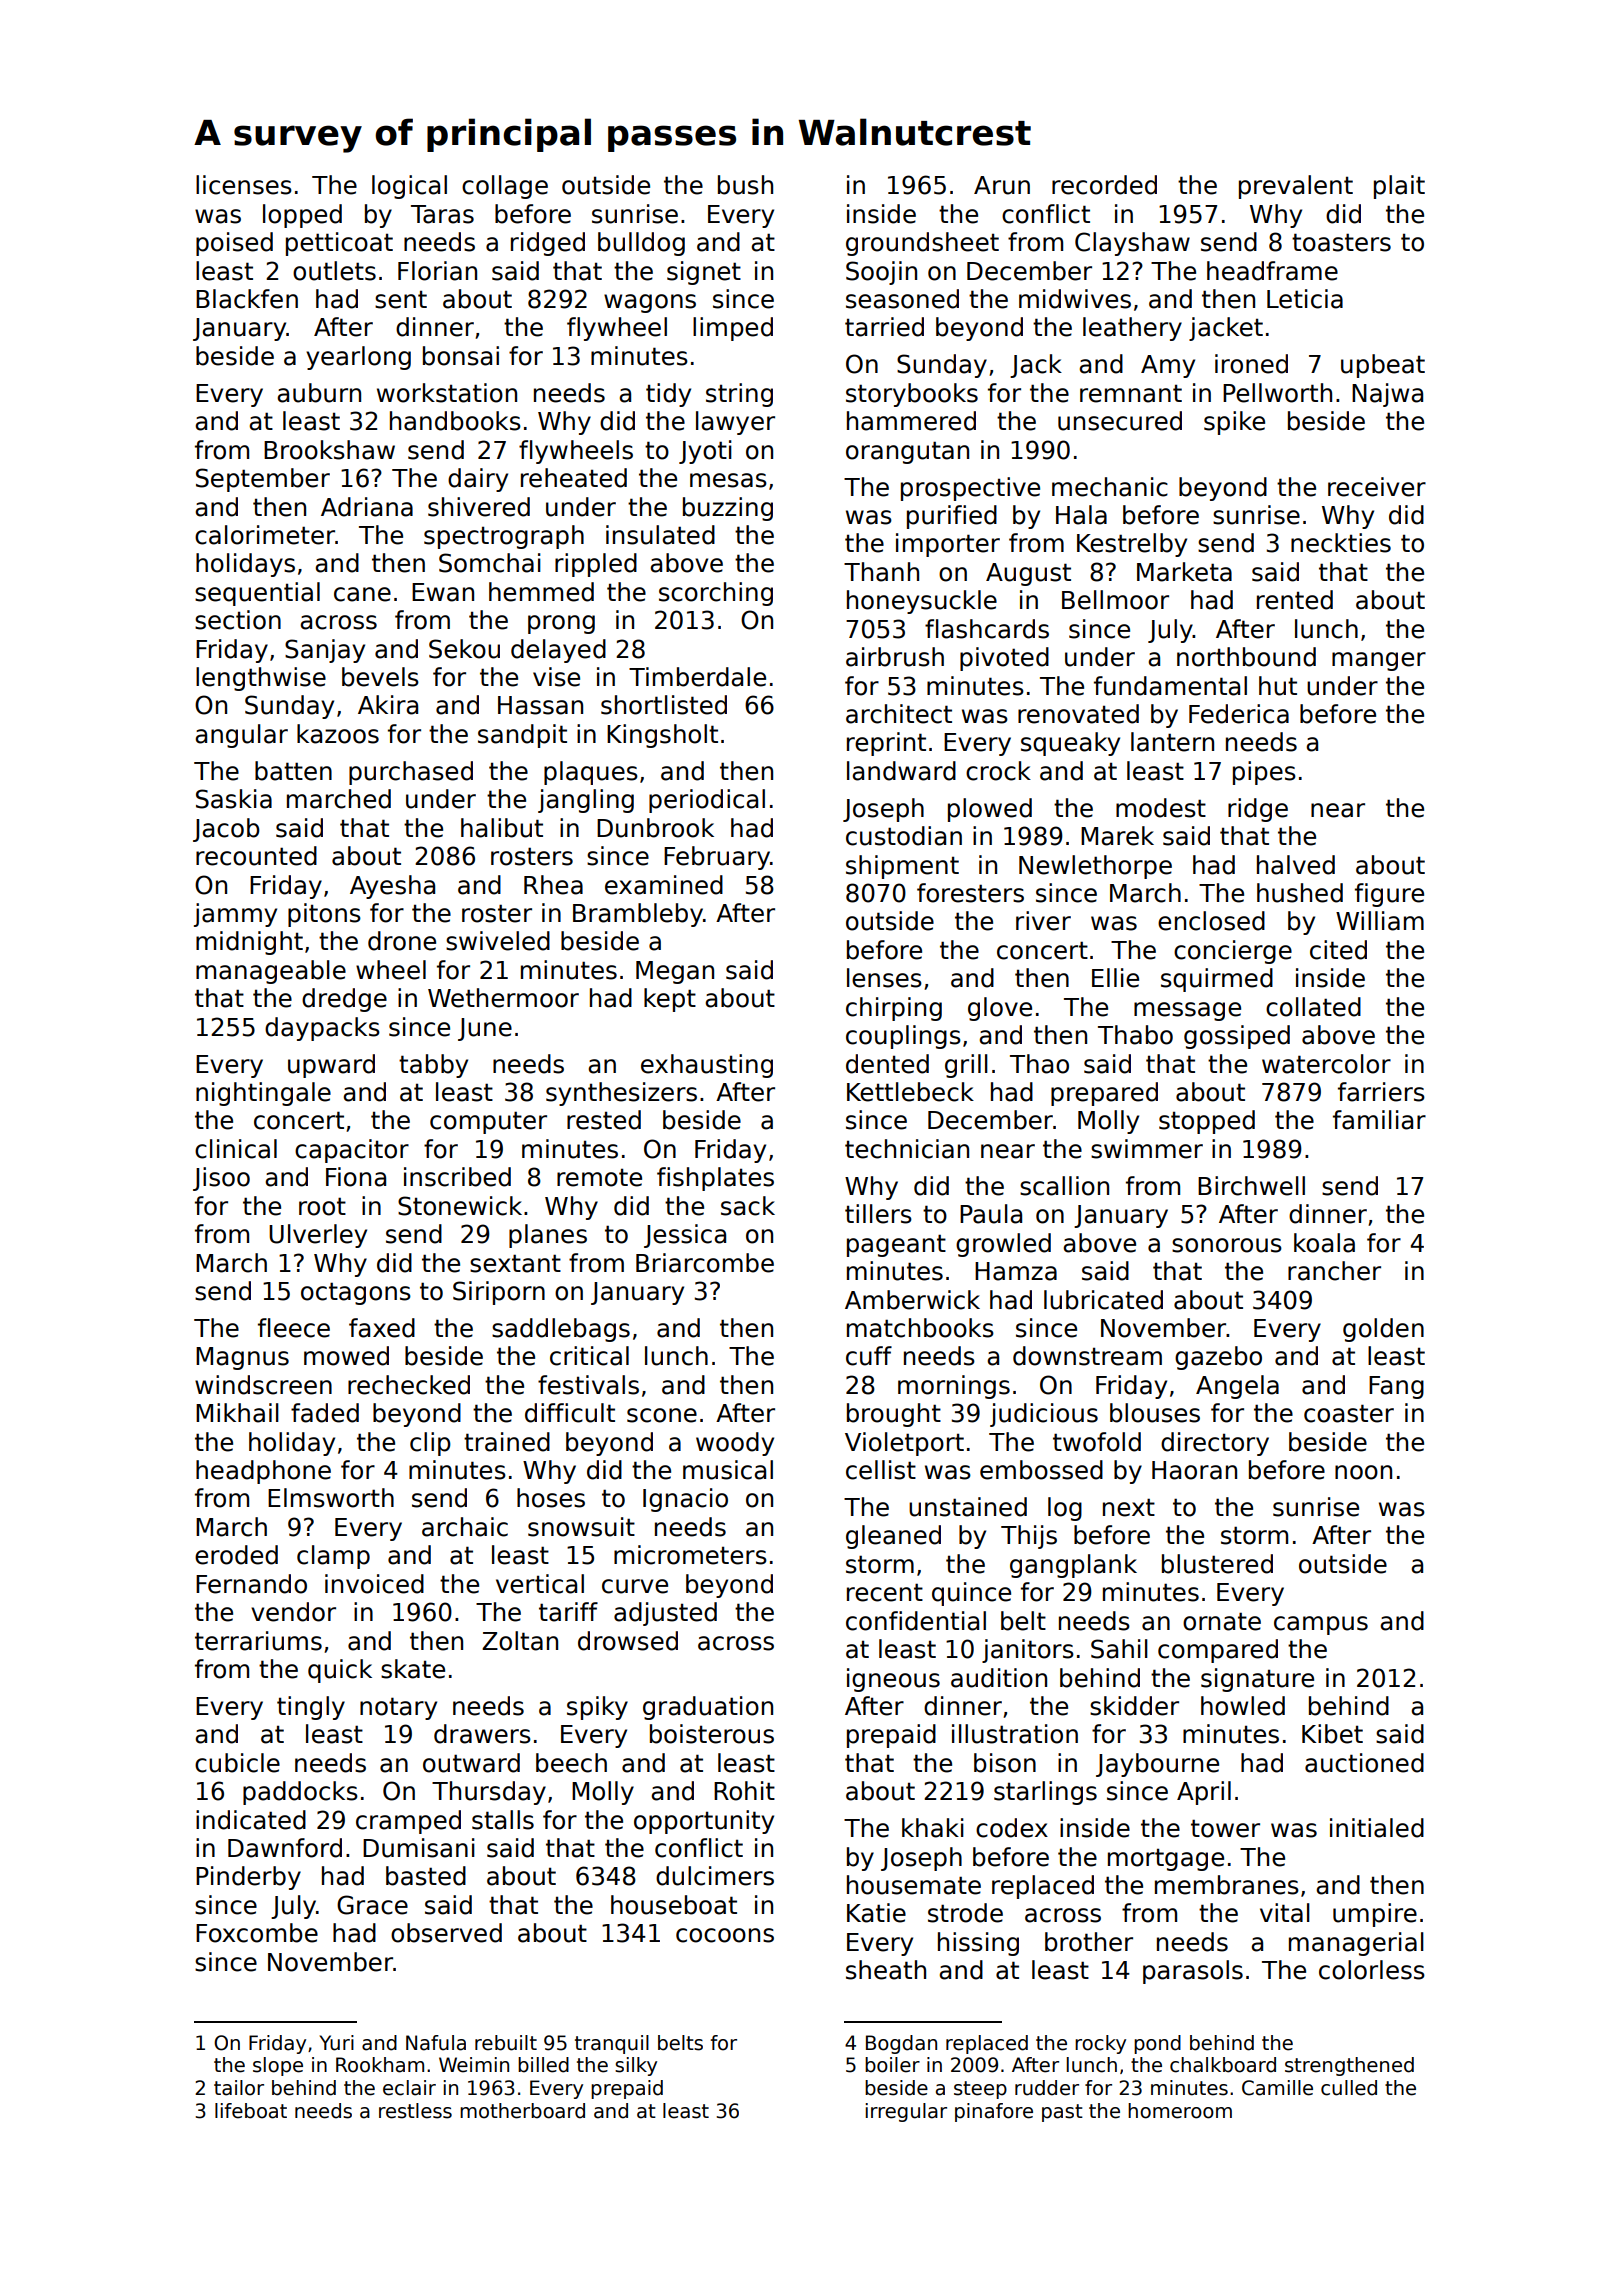 The height and width of the image is (2292, 1620). I want to click on micrometers, so click(690, 1555).
